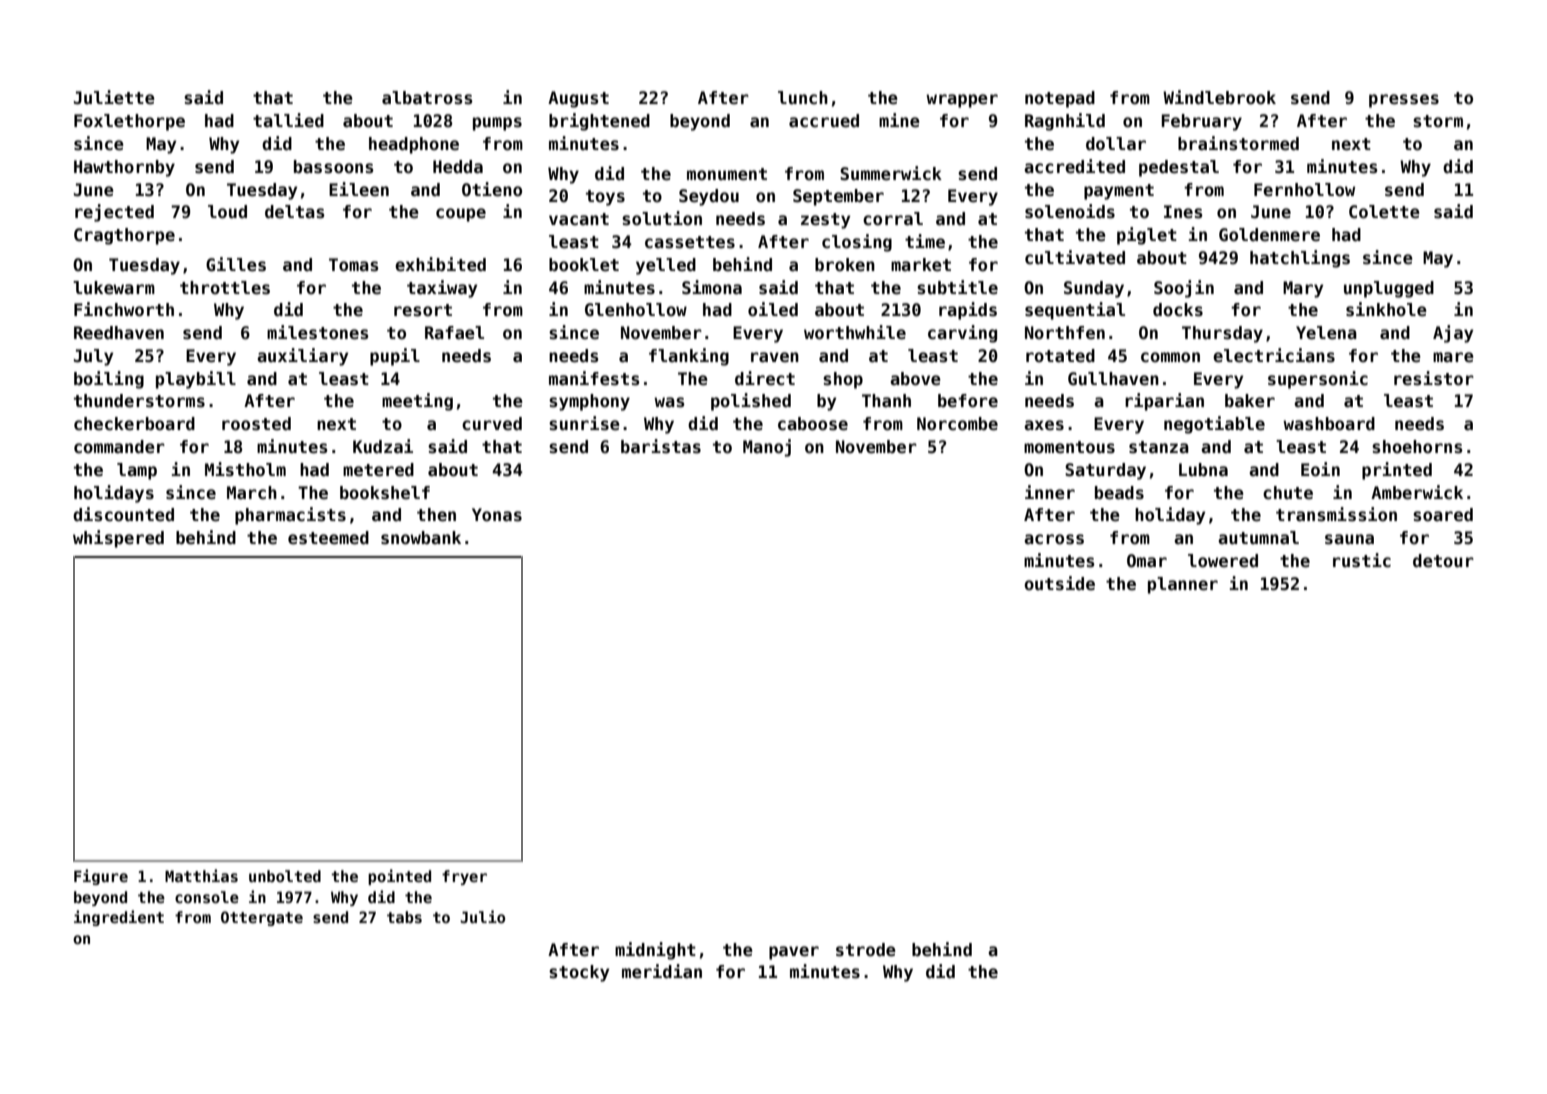 Image resolution: width=1547 pixels, height=1094 pixels. I want to click on esteemed, so click(328, 538).
